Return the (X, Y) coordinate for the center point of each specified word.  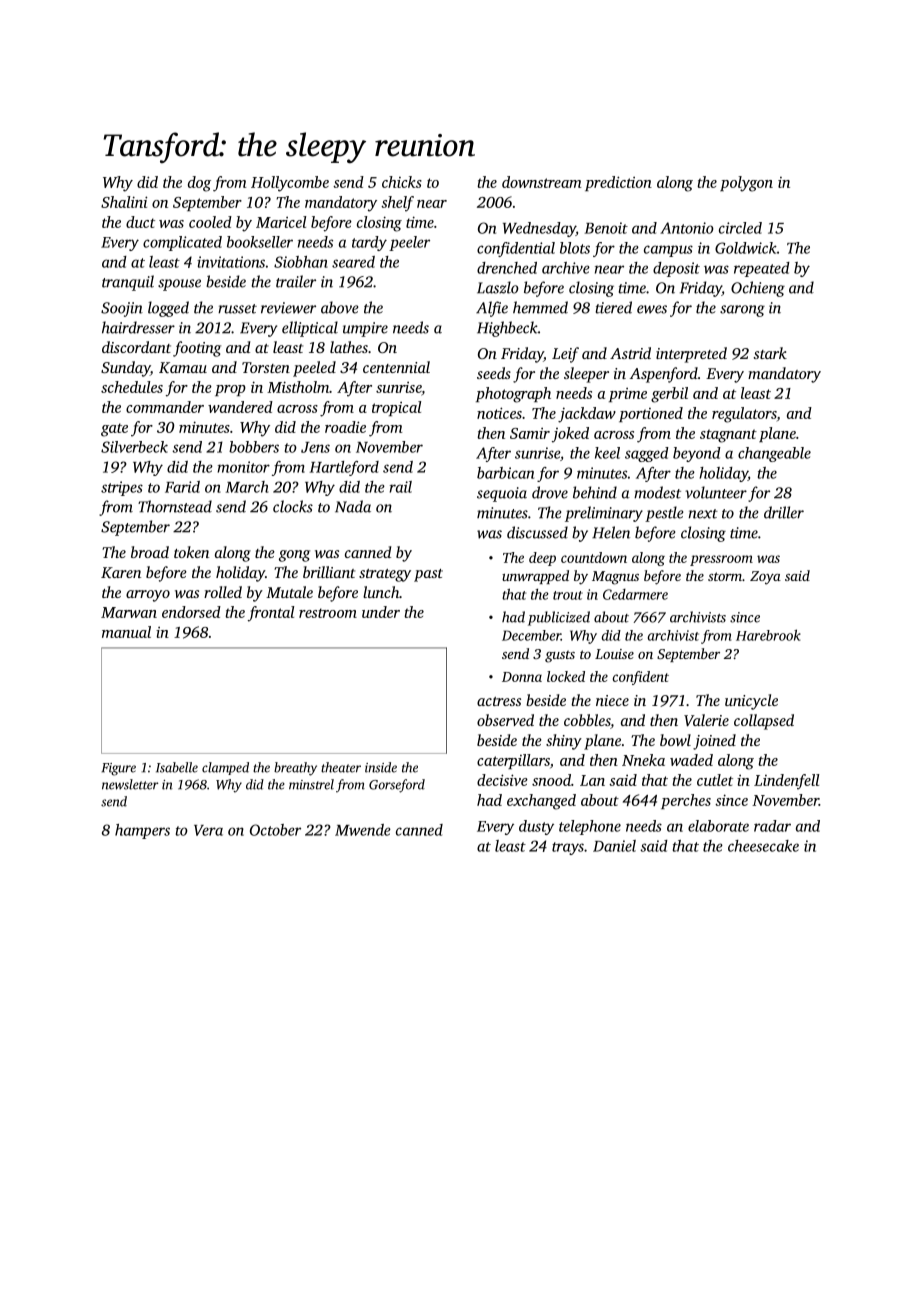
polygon (746, 184)
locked (566, 676)
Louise (614, 654)
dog (199, 184)
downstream (541, 182)
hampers (142, 831)
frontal (271, 614)
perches (686, 801)
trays (568, 848)
